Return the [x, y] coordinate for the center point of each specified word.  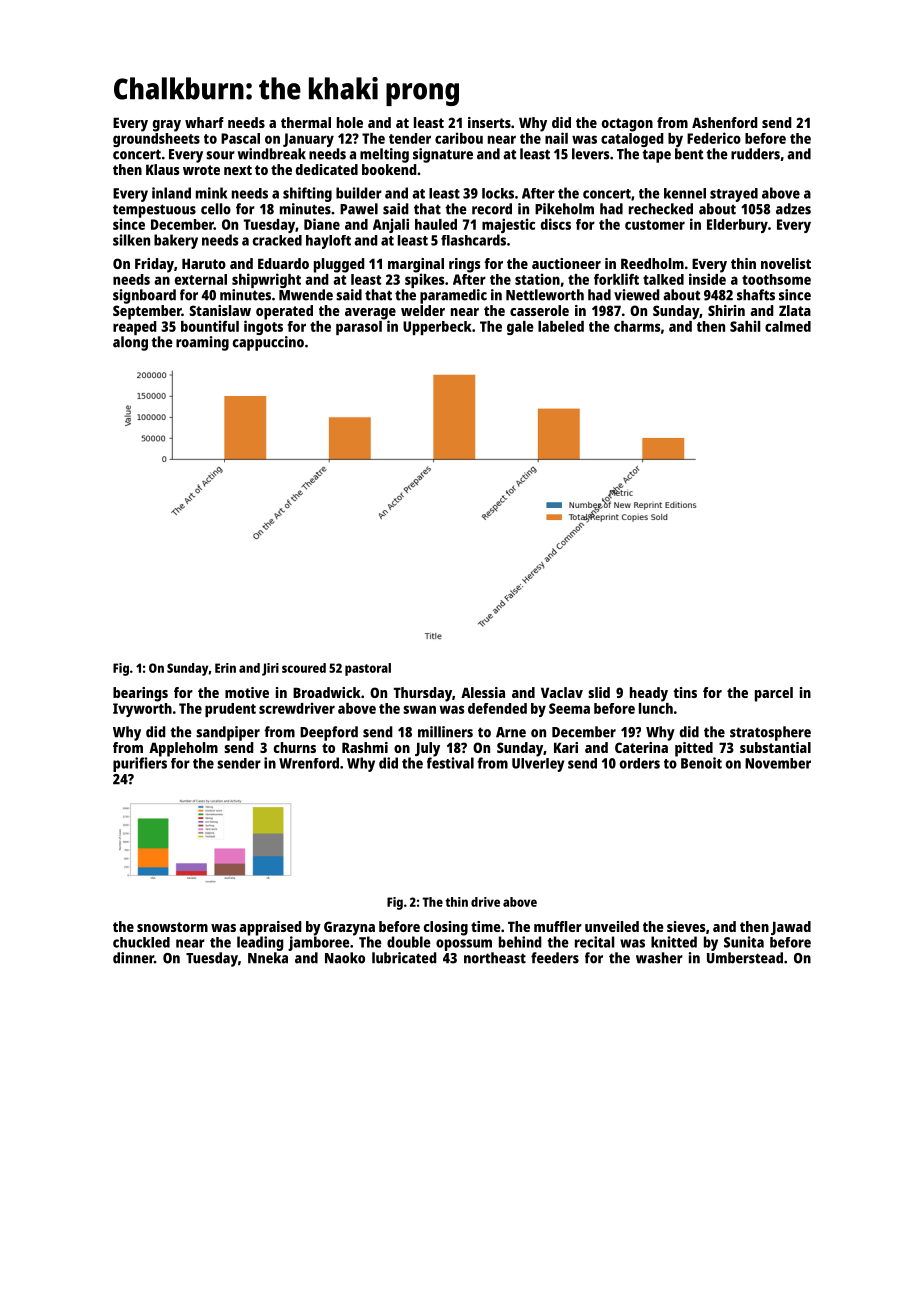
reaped [135, 328]
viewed [637, 295]
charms [637, 326]
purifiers [140, 764]
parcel [774, 694]
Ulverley [538, 765]
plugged [339, 265]
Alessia [483, 692]
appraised [270, 928]
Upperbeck [437, 328]
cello [216, 209]
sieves [686, 926]
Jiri [270, 669]
